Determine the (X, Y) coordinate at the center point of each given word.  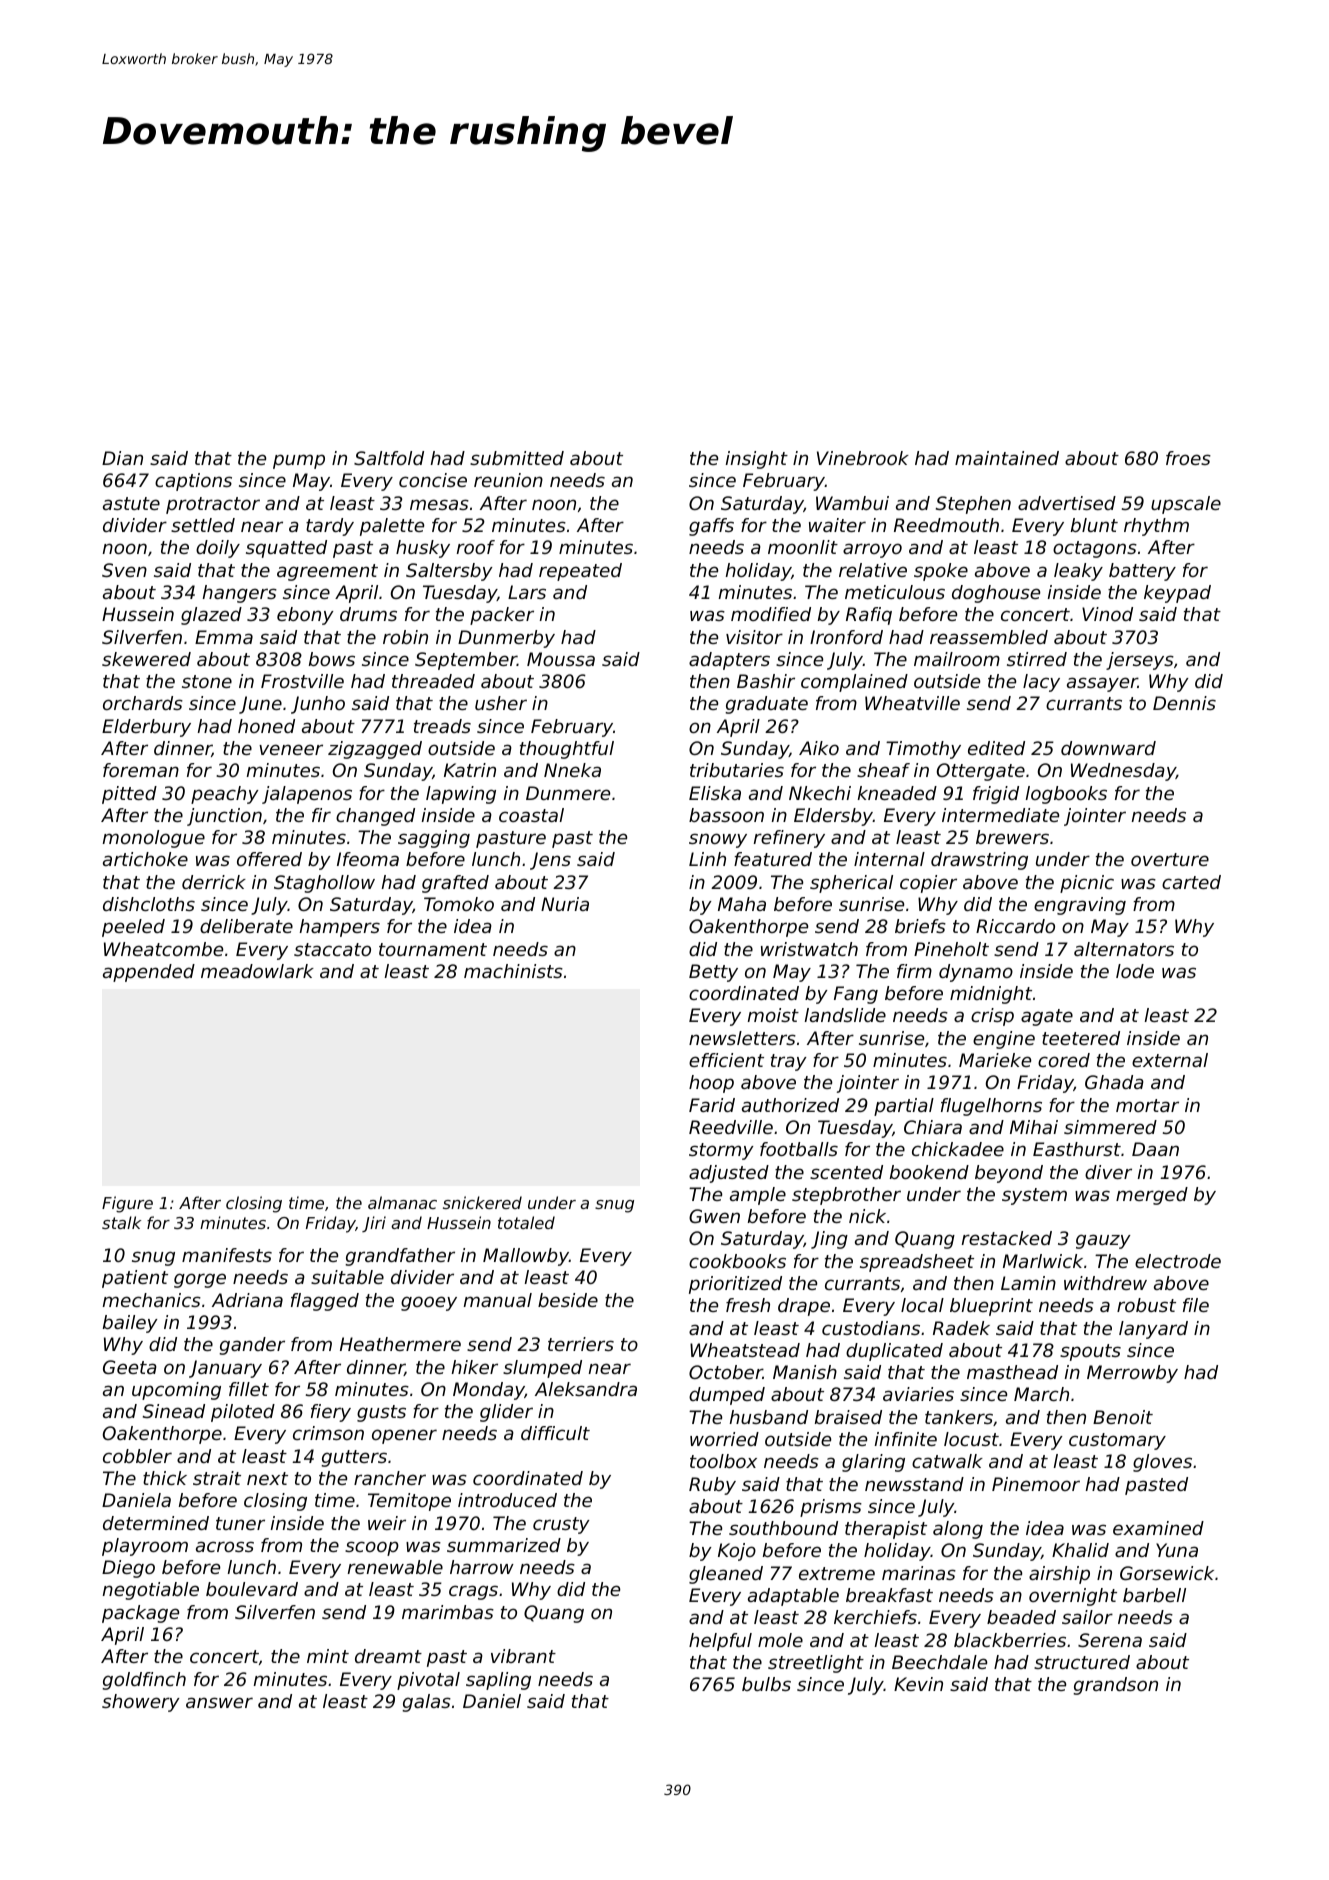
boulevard (252, 1589)
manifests (227, 1255)
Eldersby (833, 817)
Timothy (923, 750)
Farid (712, 1105)
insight (757, 460)
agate (1047, 1017)
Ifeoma (368, 859)
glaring (873, 1463)
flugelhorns (991, 1107)
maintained (1007, 458)
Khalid (1080, 1550)
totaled (526, 1222)
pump (299, 461)
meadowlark (257, 971)
